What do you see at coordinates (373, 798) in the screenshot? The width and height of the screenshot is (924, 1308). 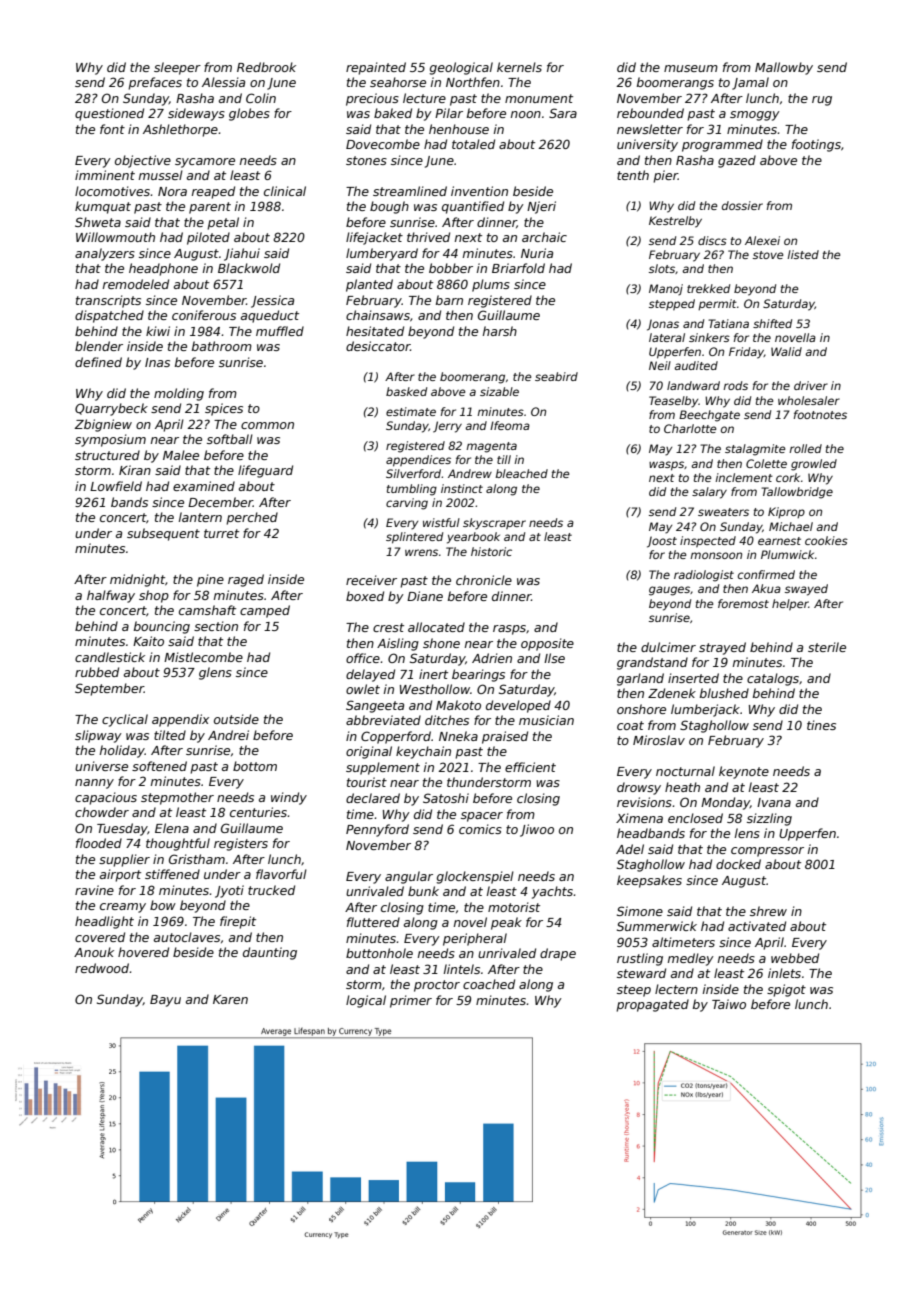 I see `declared` at bounding box center [373, 798].
